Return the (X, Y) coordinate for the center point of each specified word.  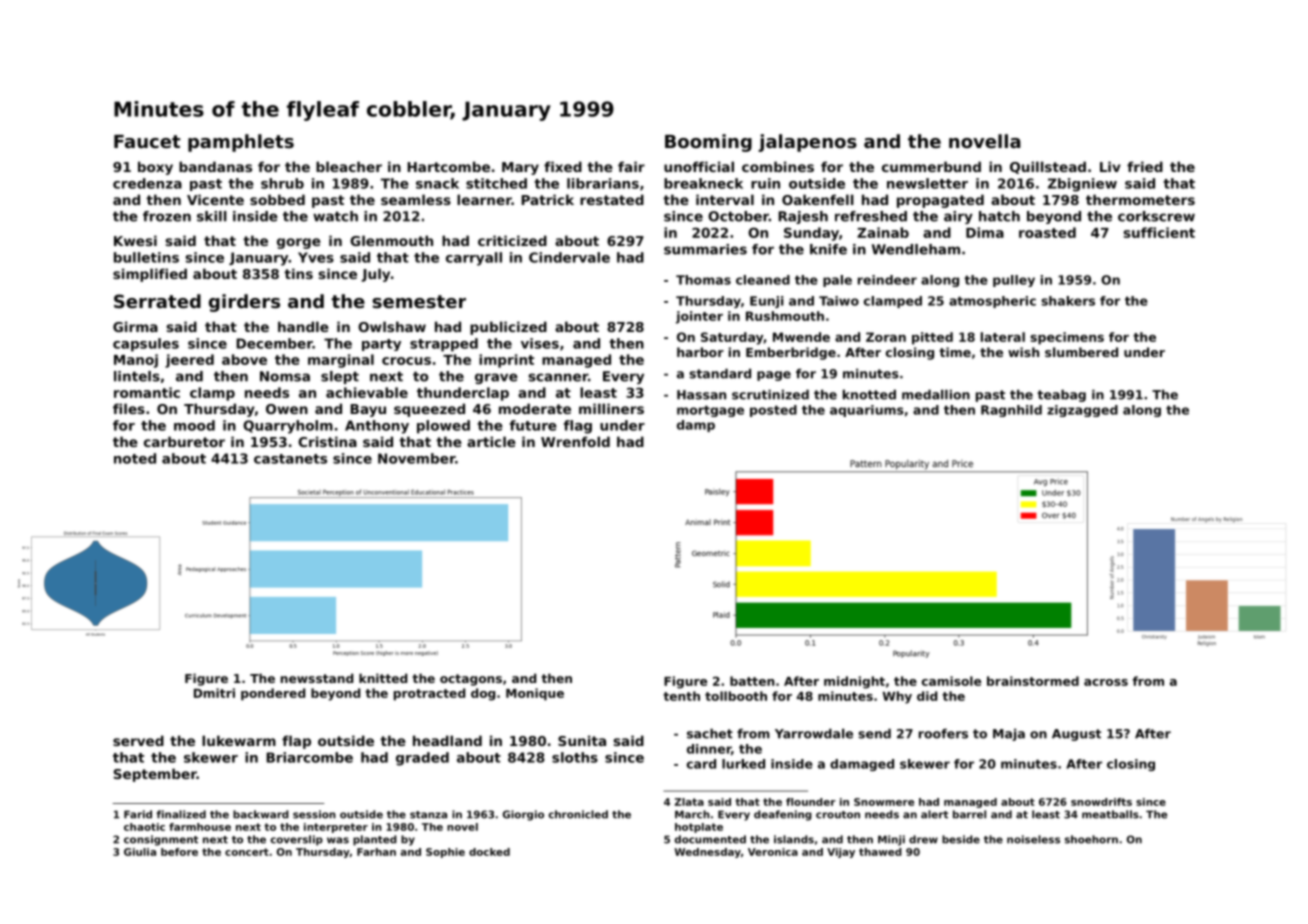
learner (484, 199)
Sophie (445, 853)
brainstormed (1033, 681)
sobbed (277, 199)
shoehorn (1091, 839)
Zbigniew (1082, 185)
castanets (290, 459)
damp (696, 426)
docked (489, 852)
